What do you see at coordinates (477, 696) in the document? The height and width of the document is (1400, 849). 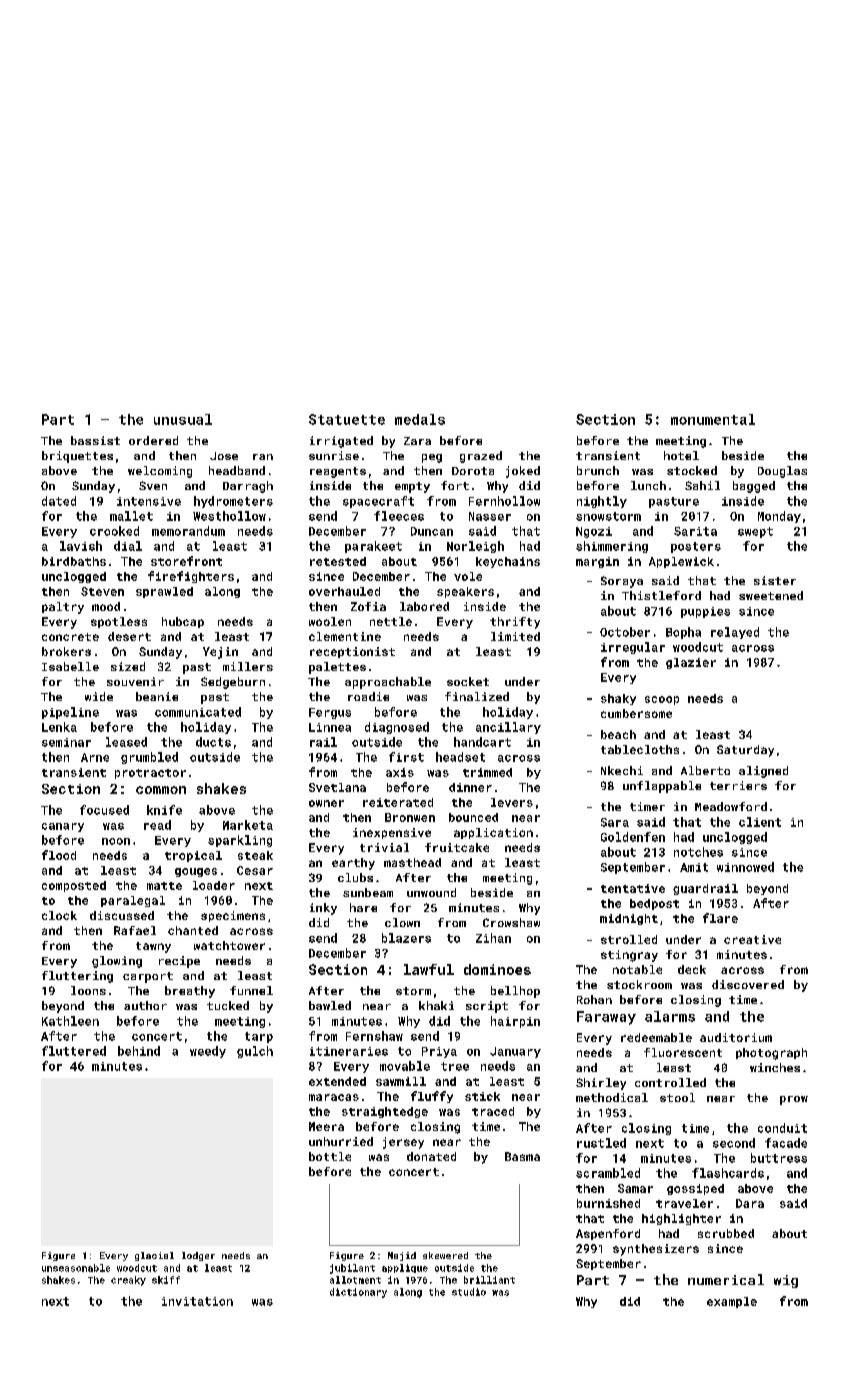 I see `finalized` at bounding box center [477, 696].
